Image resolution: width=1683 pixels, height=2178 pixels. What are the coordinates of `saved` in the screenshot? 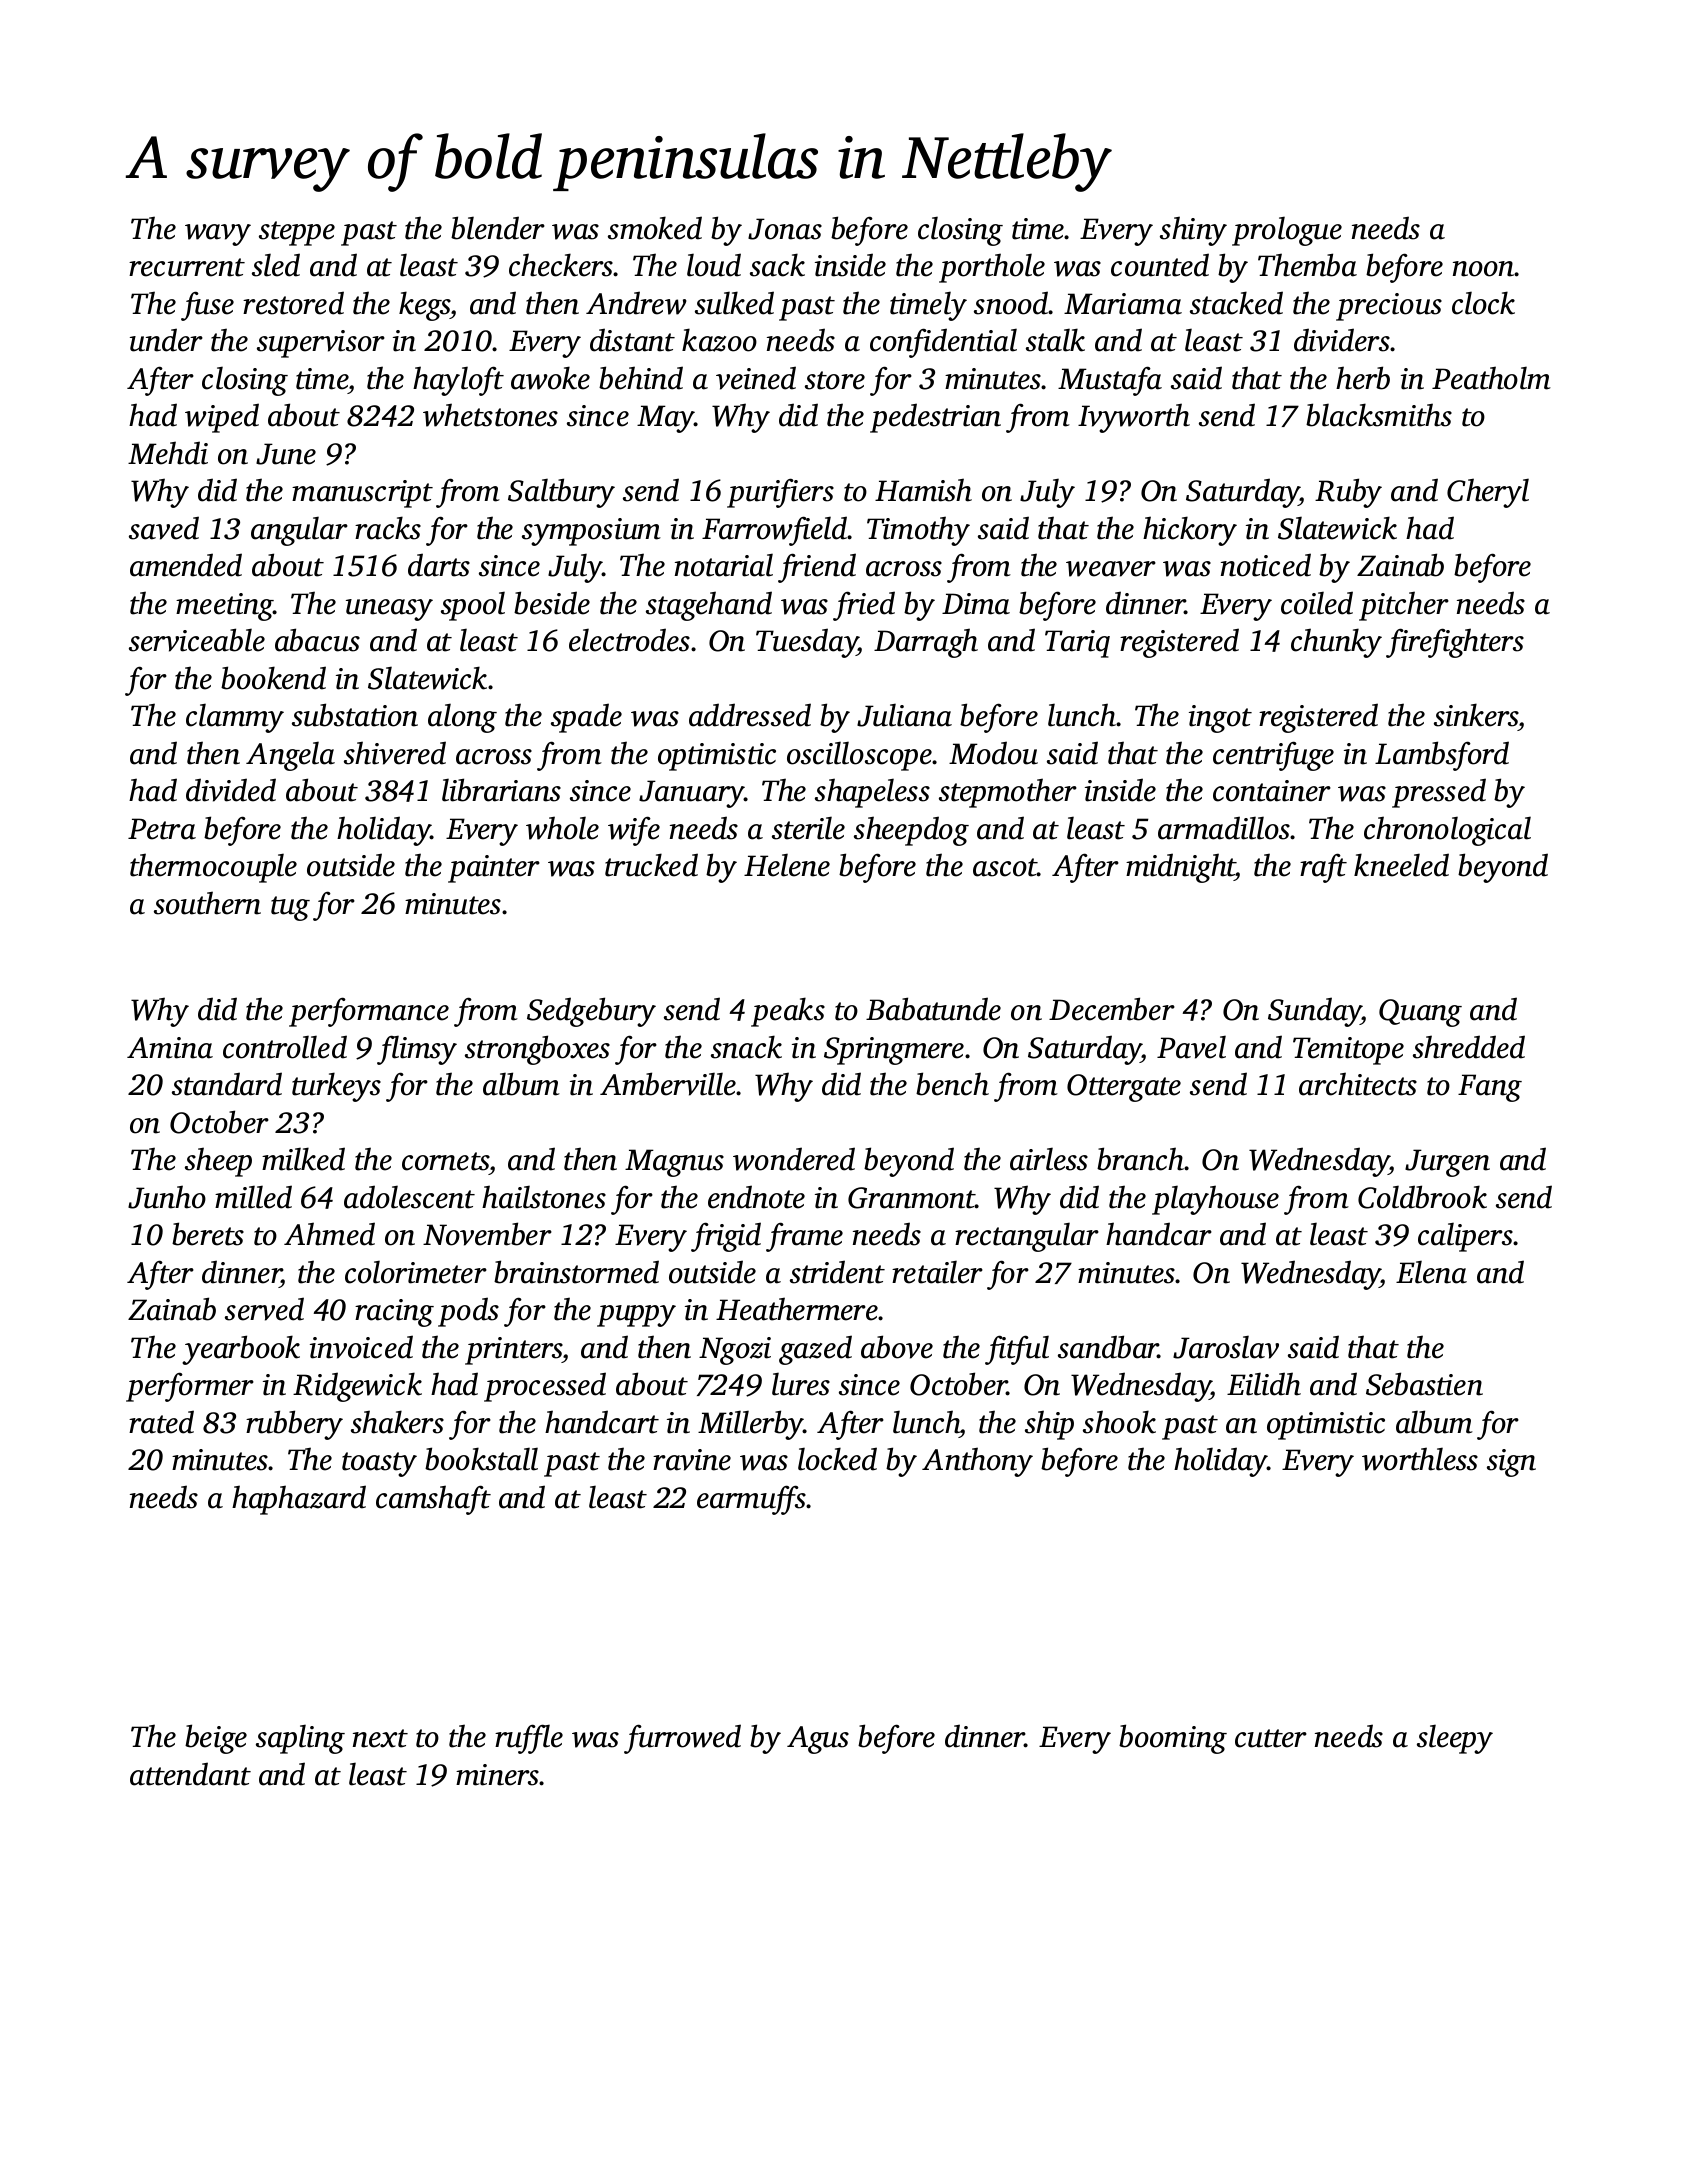 It's located at (164, 528).
